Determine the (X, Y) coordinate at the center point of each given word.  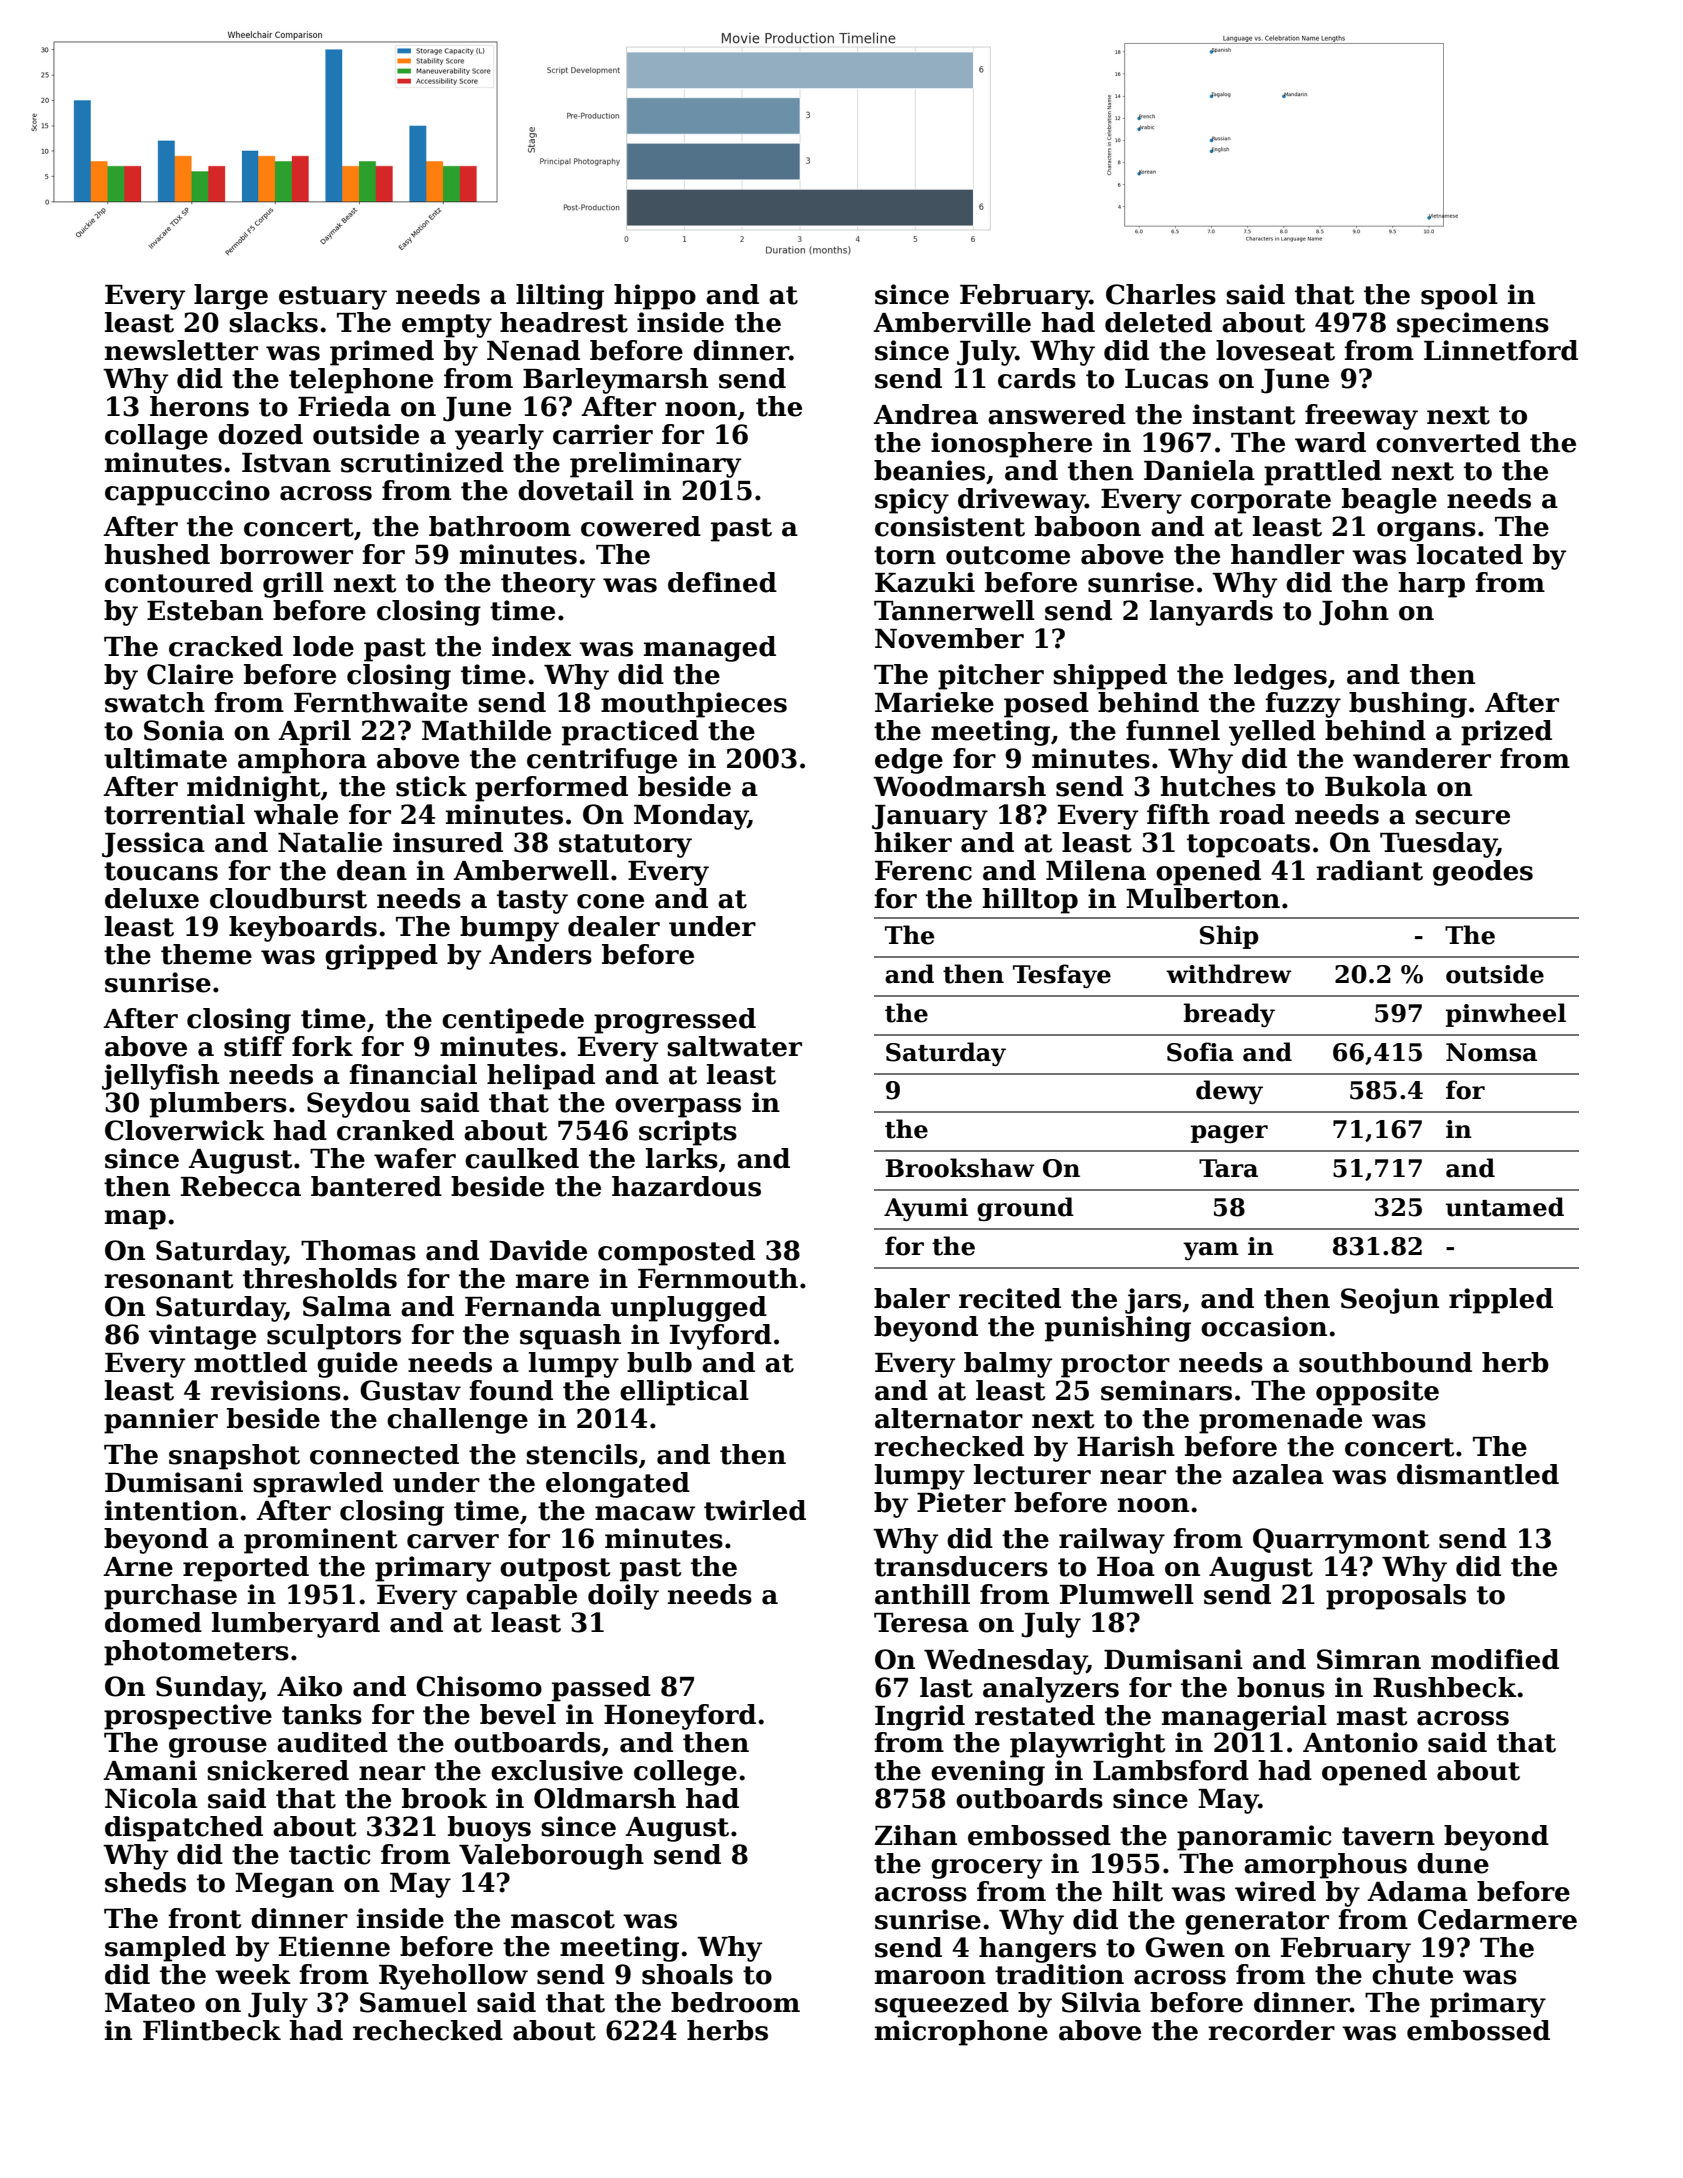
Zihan (916, 1835)
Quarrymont (1341, 1541)
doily (623, 1597)
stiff (254, 1046)
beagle (1389, 501)
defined (722, 582)
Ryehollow (453, 1977)
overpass (678, 1108)
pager (1229, 1134)
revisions (276, 1390)
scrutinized (422, 462)
